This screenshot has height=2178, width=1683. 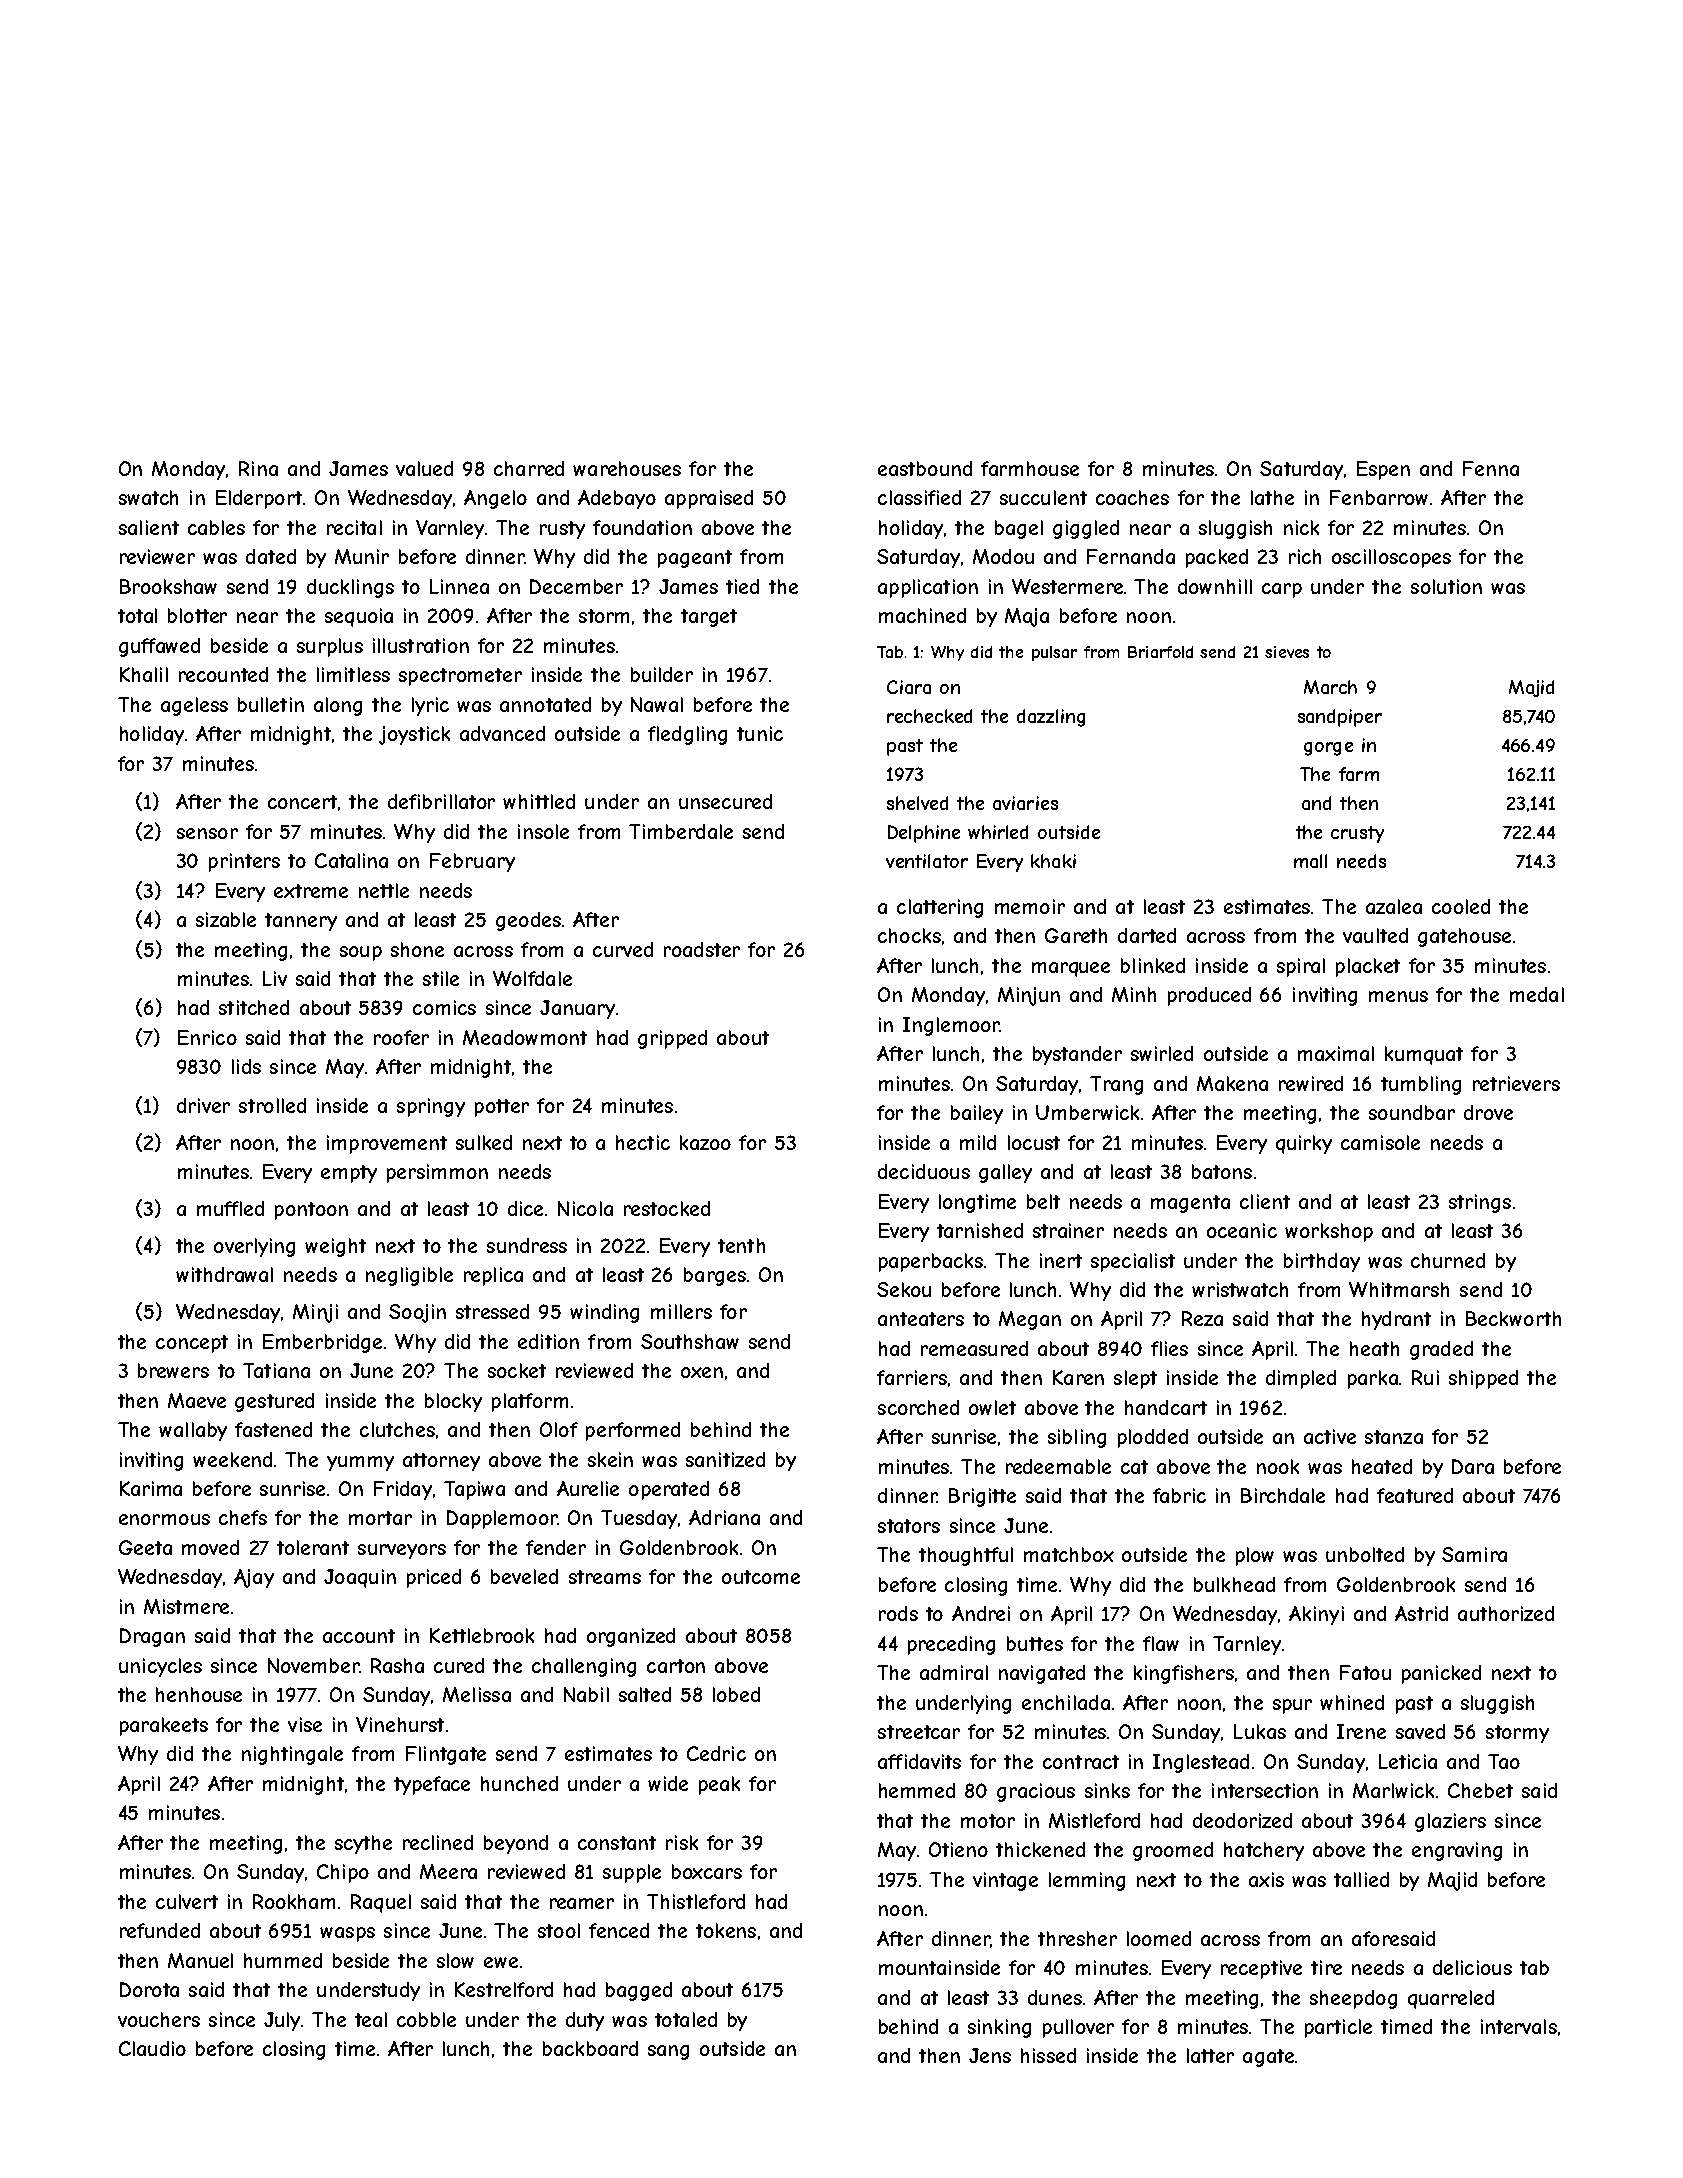 I want to click on lathe, so click(x=1272, y=497).
